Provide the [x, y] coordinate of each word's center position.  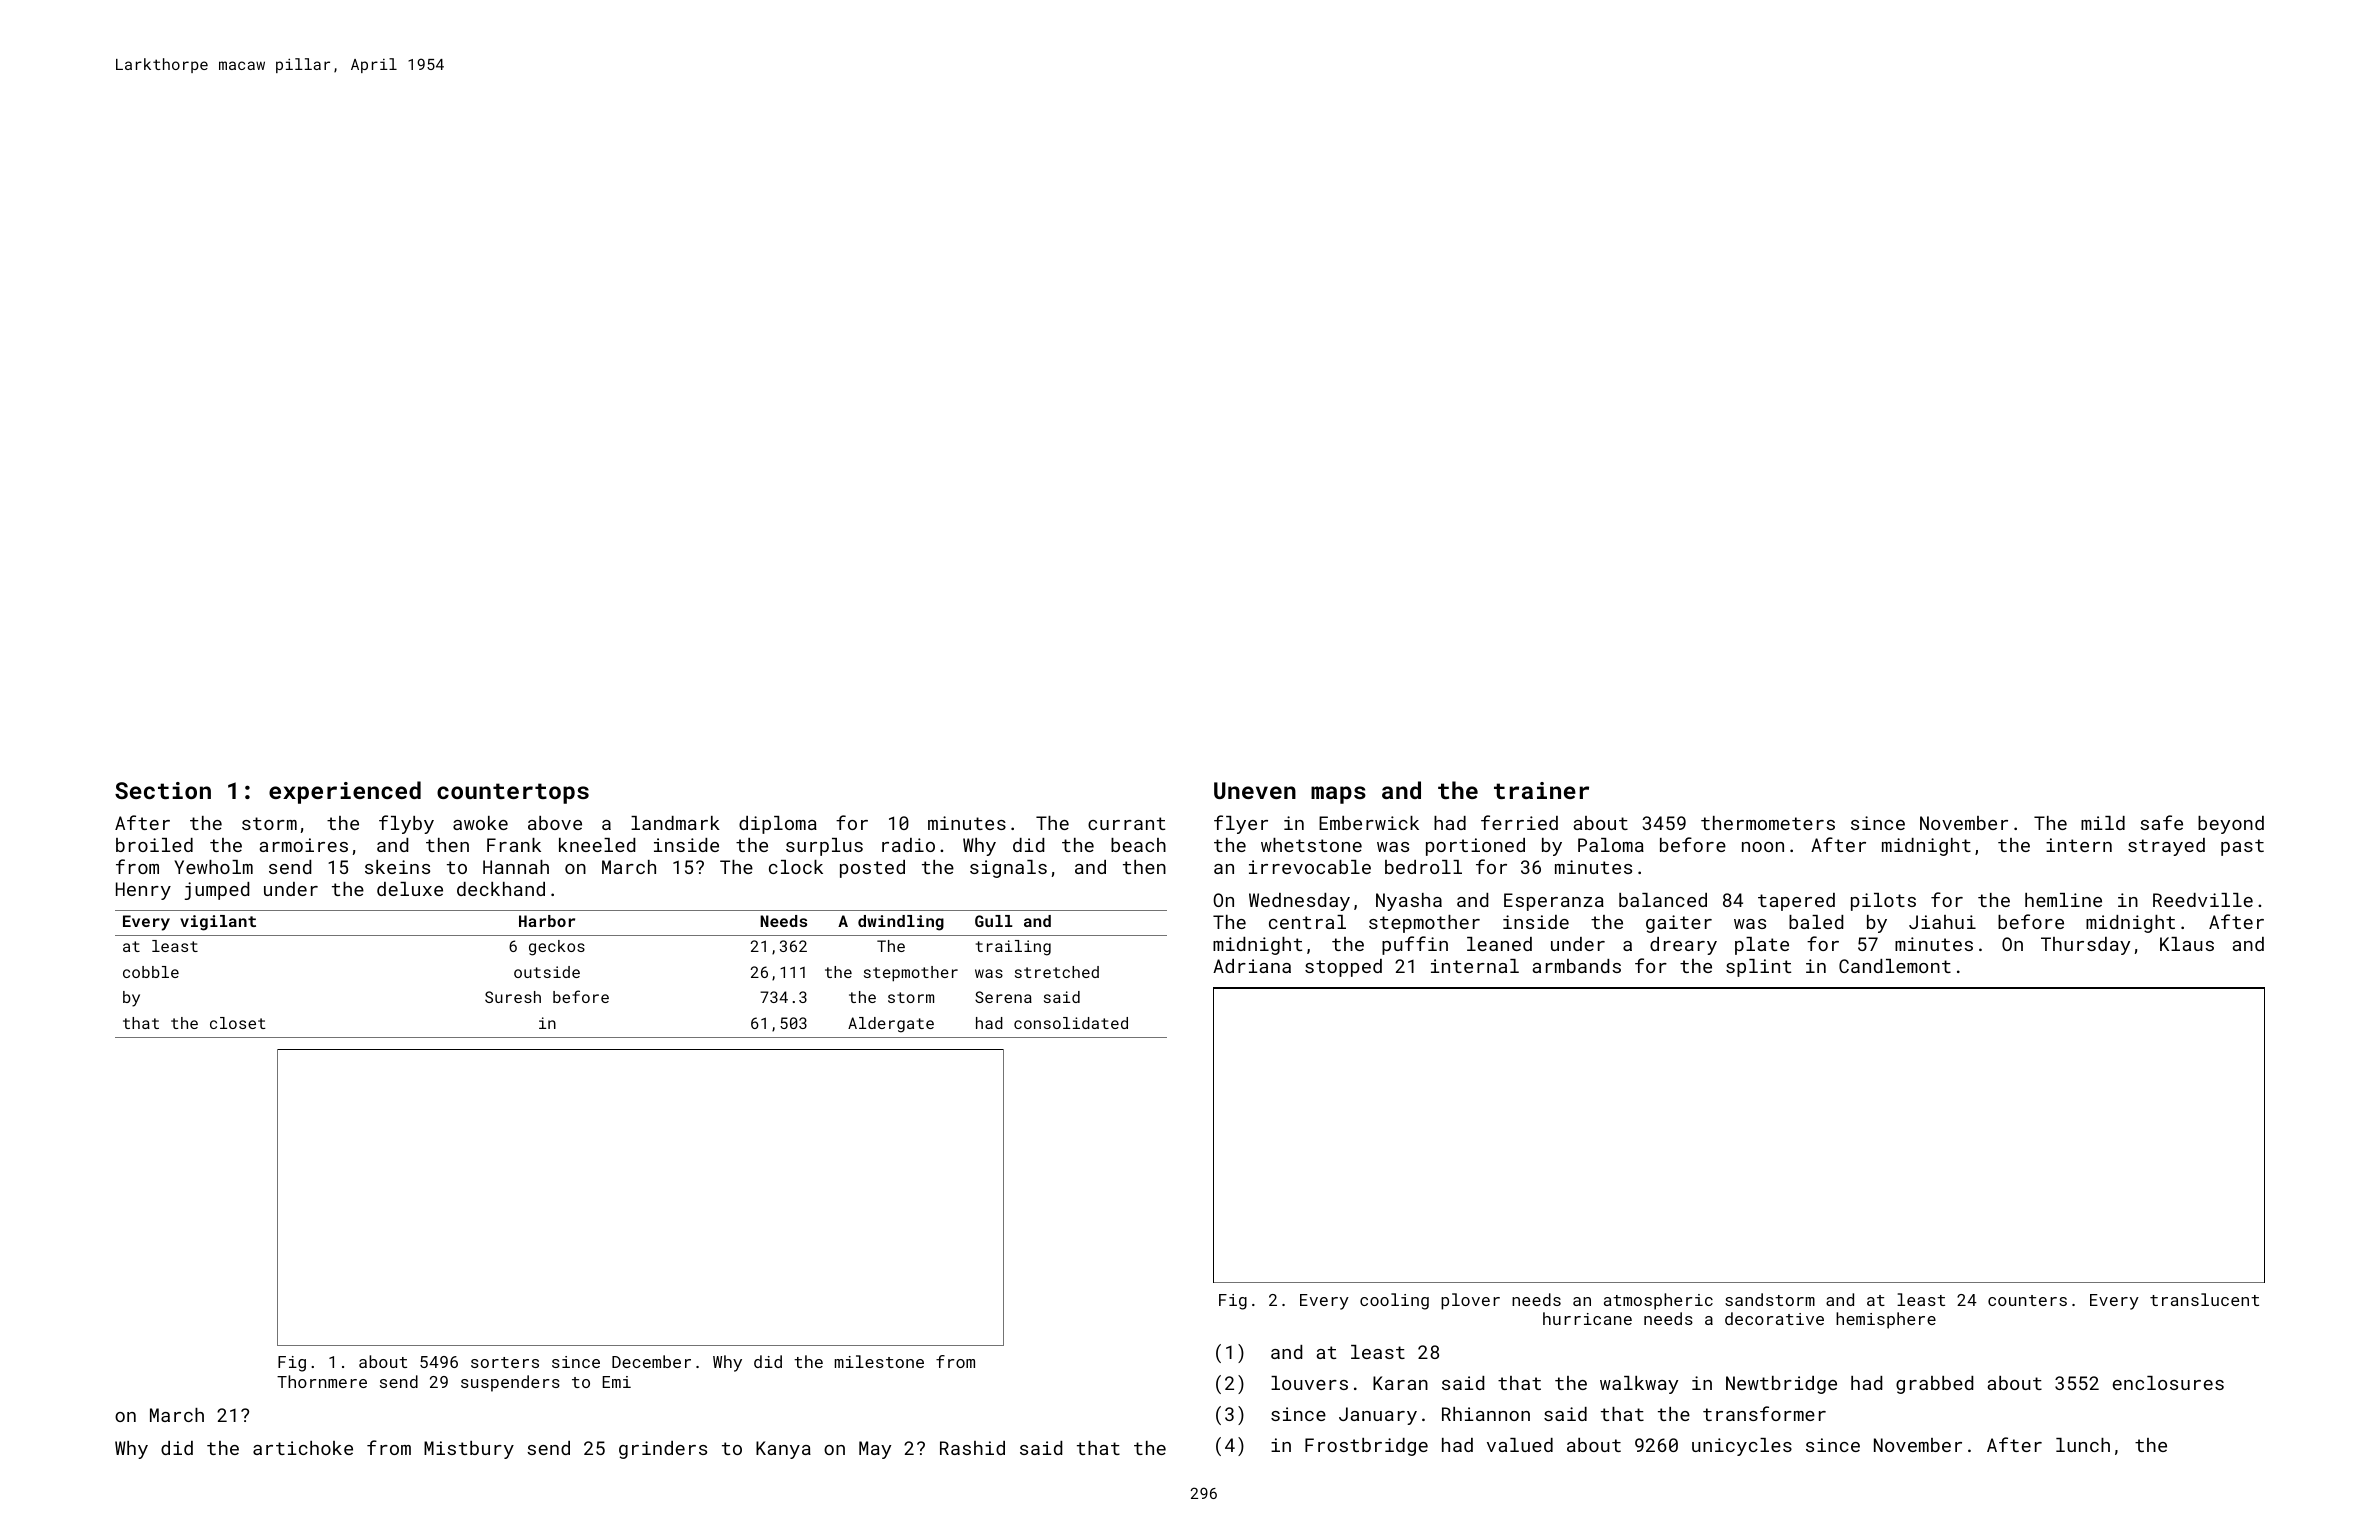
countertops [513, 793]
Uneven [1255, 790]
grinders [663, 1450]
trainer [1541, 790]
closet [238, 1023]
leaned [1499, 944]
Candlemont [1895, 966]
